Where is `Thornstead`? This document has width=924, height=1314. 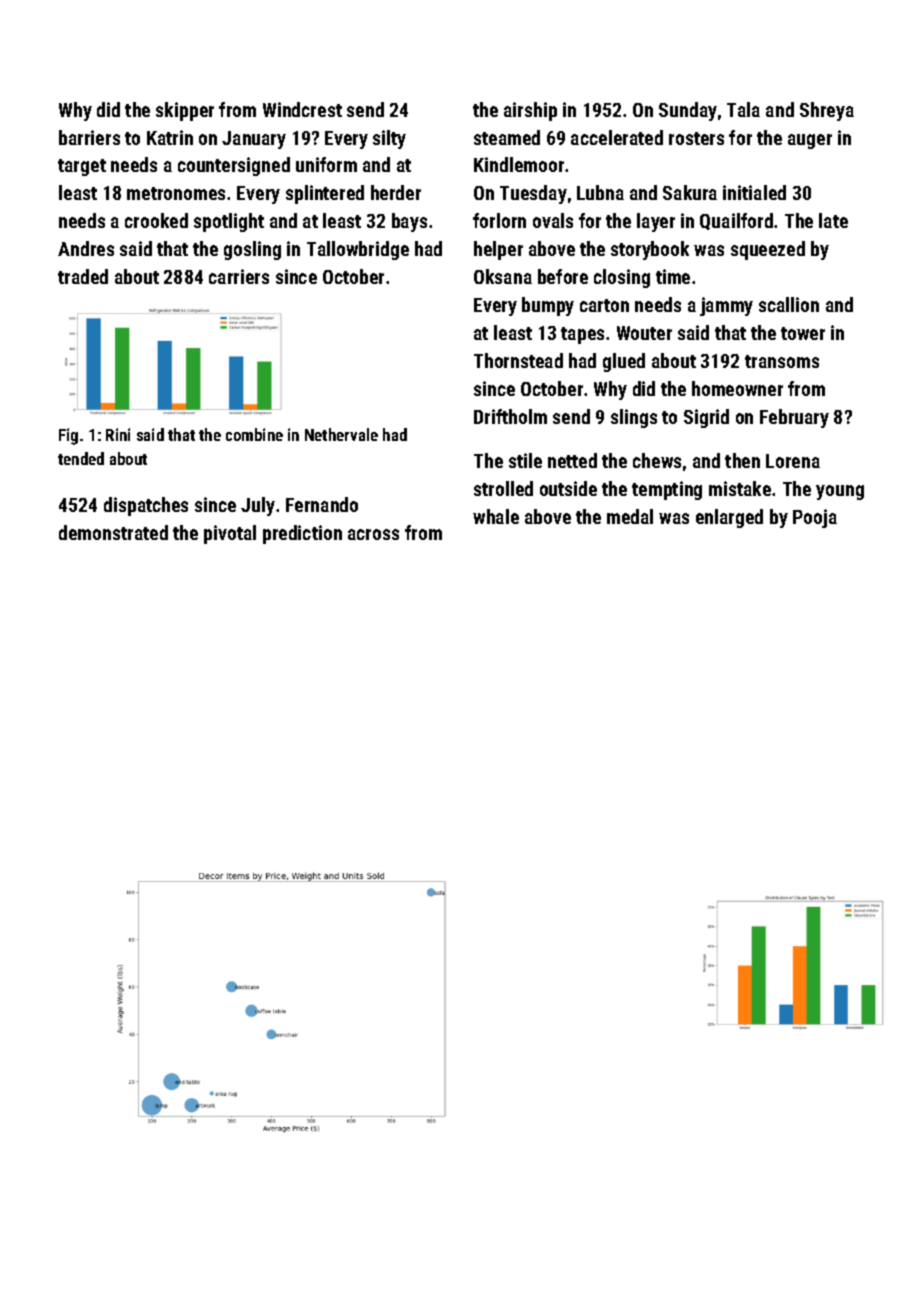 Thornstead is located at coordinates (518, 360).
